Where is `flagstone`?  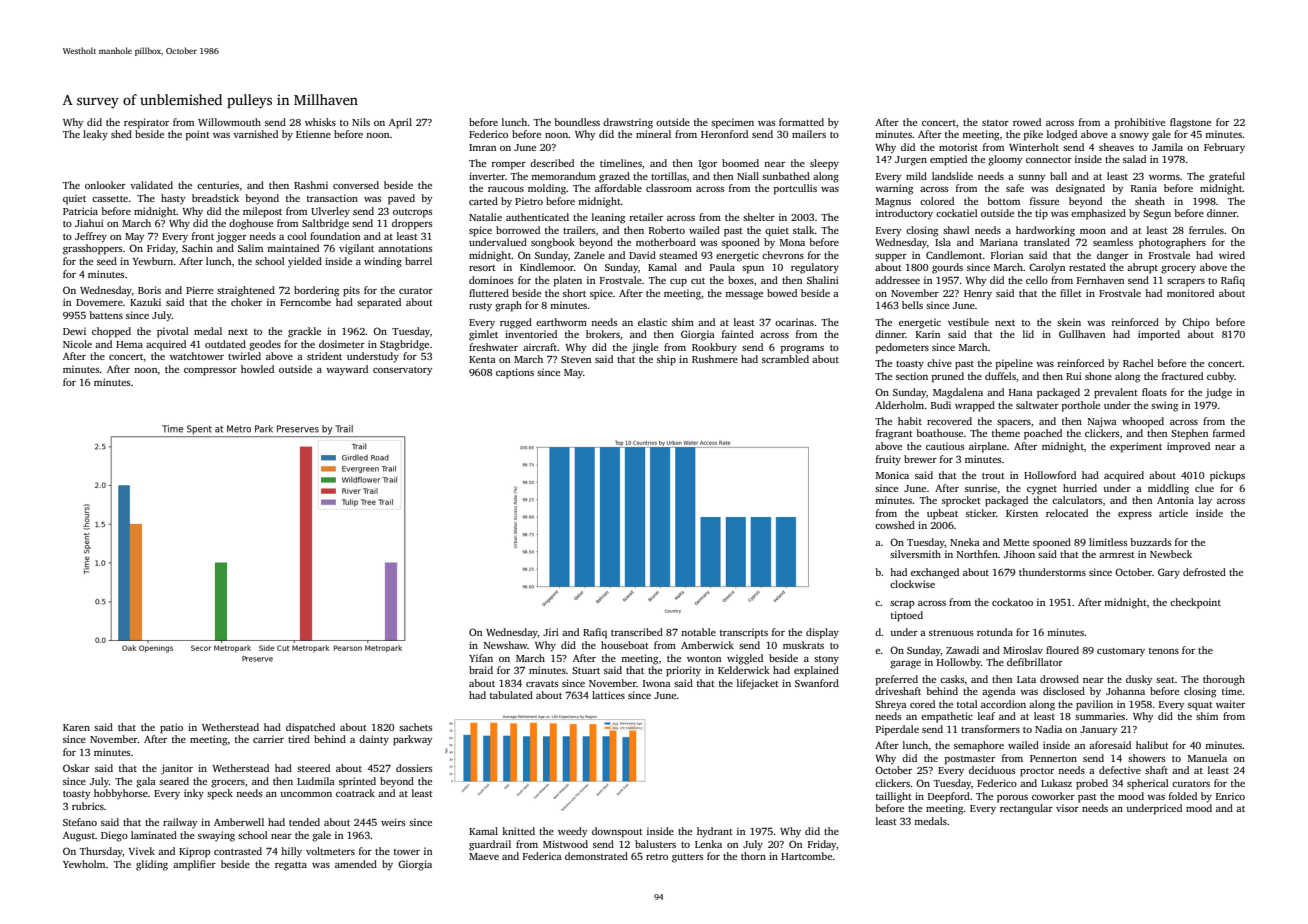 flagstone is located at coordinates (1190, 123).
